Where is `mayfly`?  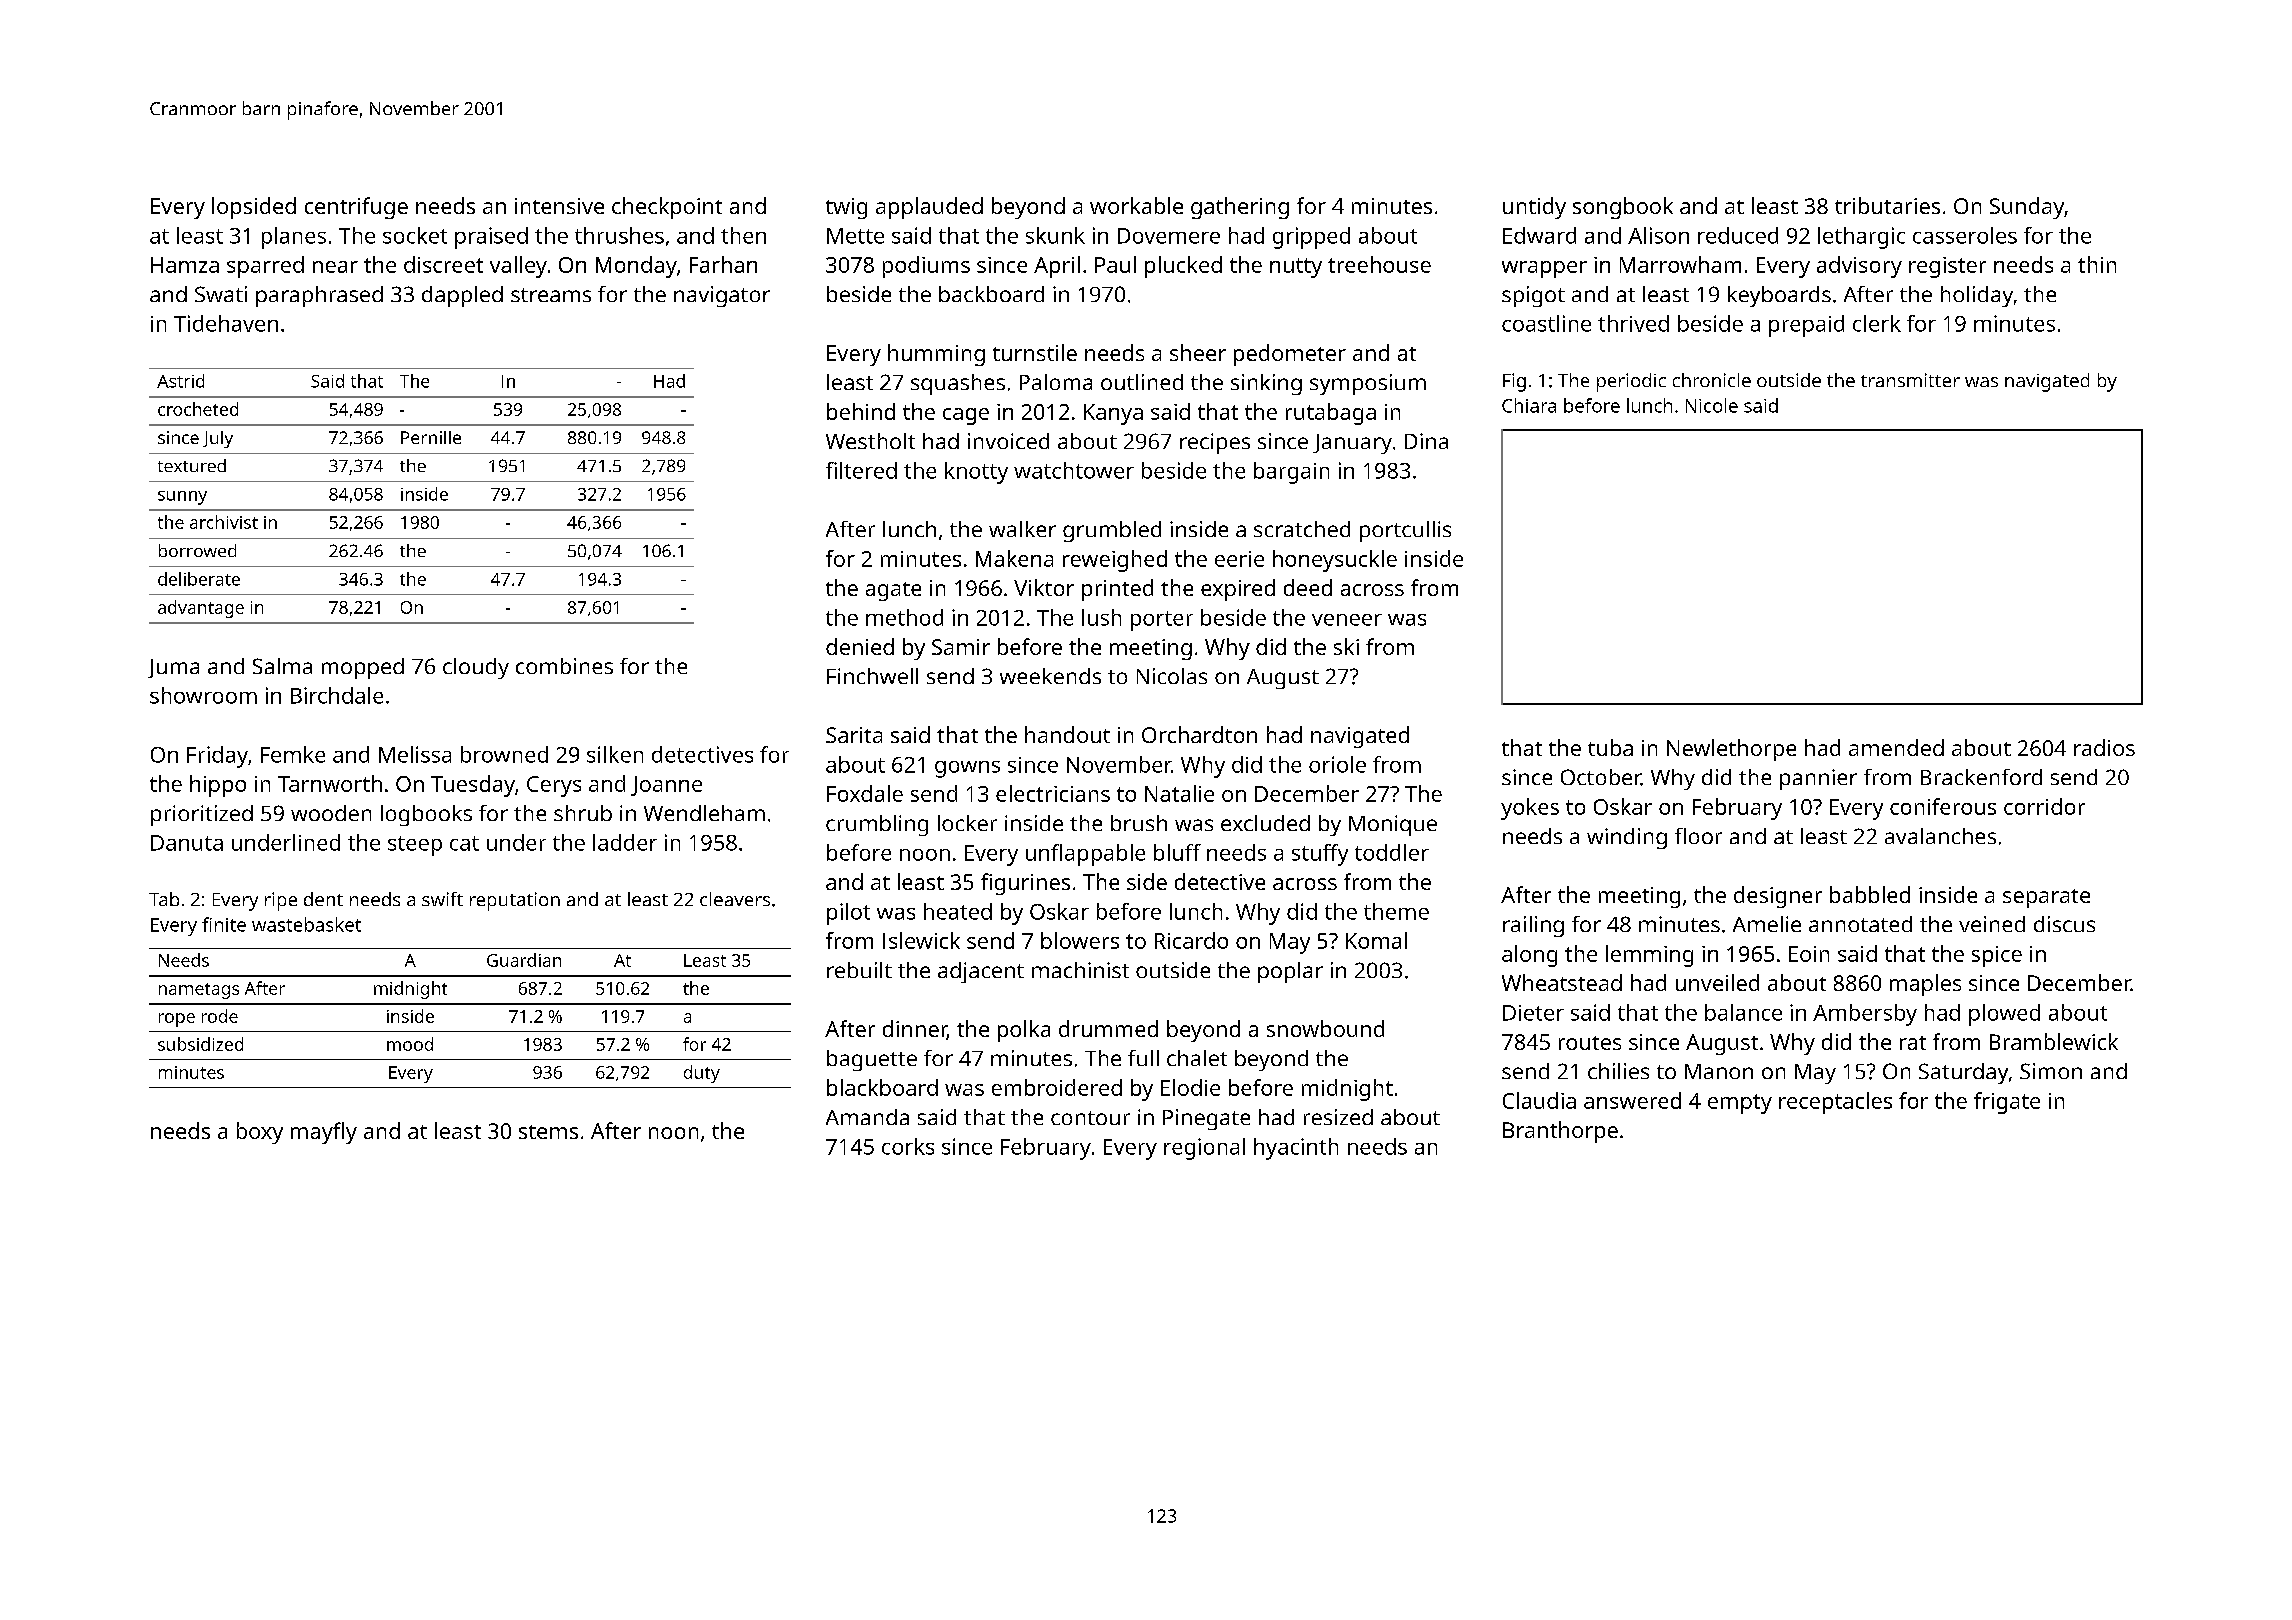
mayfly is located at coordinates (324, 1133).
